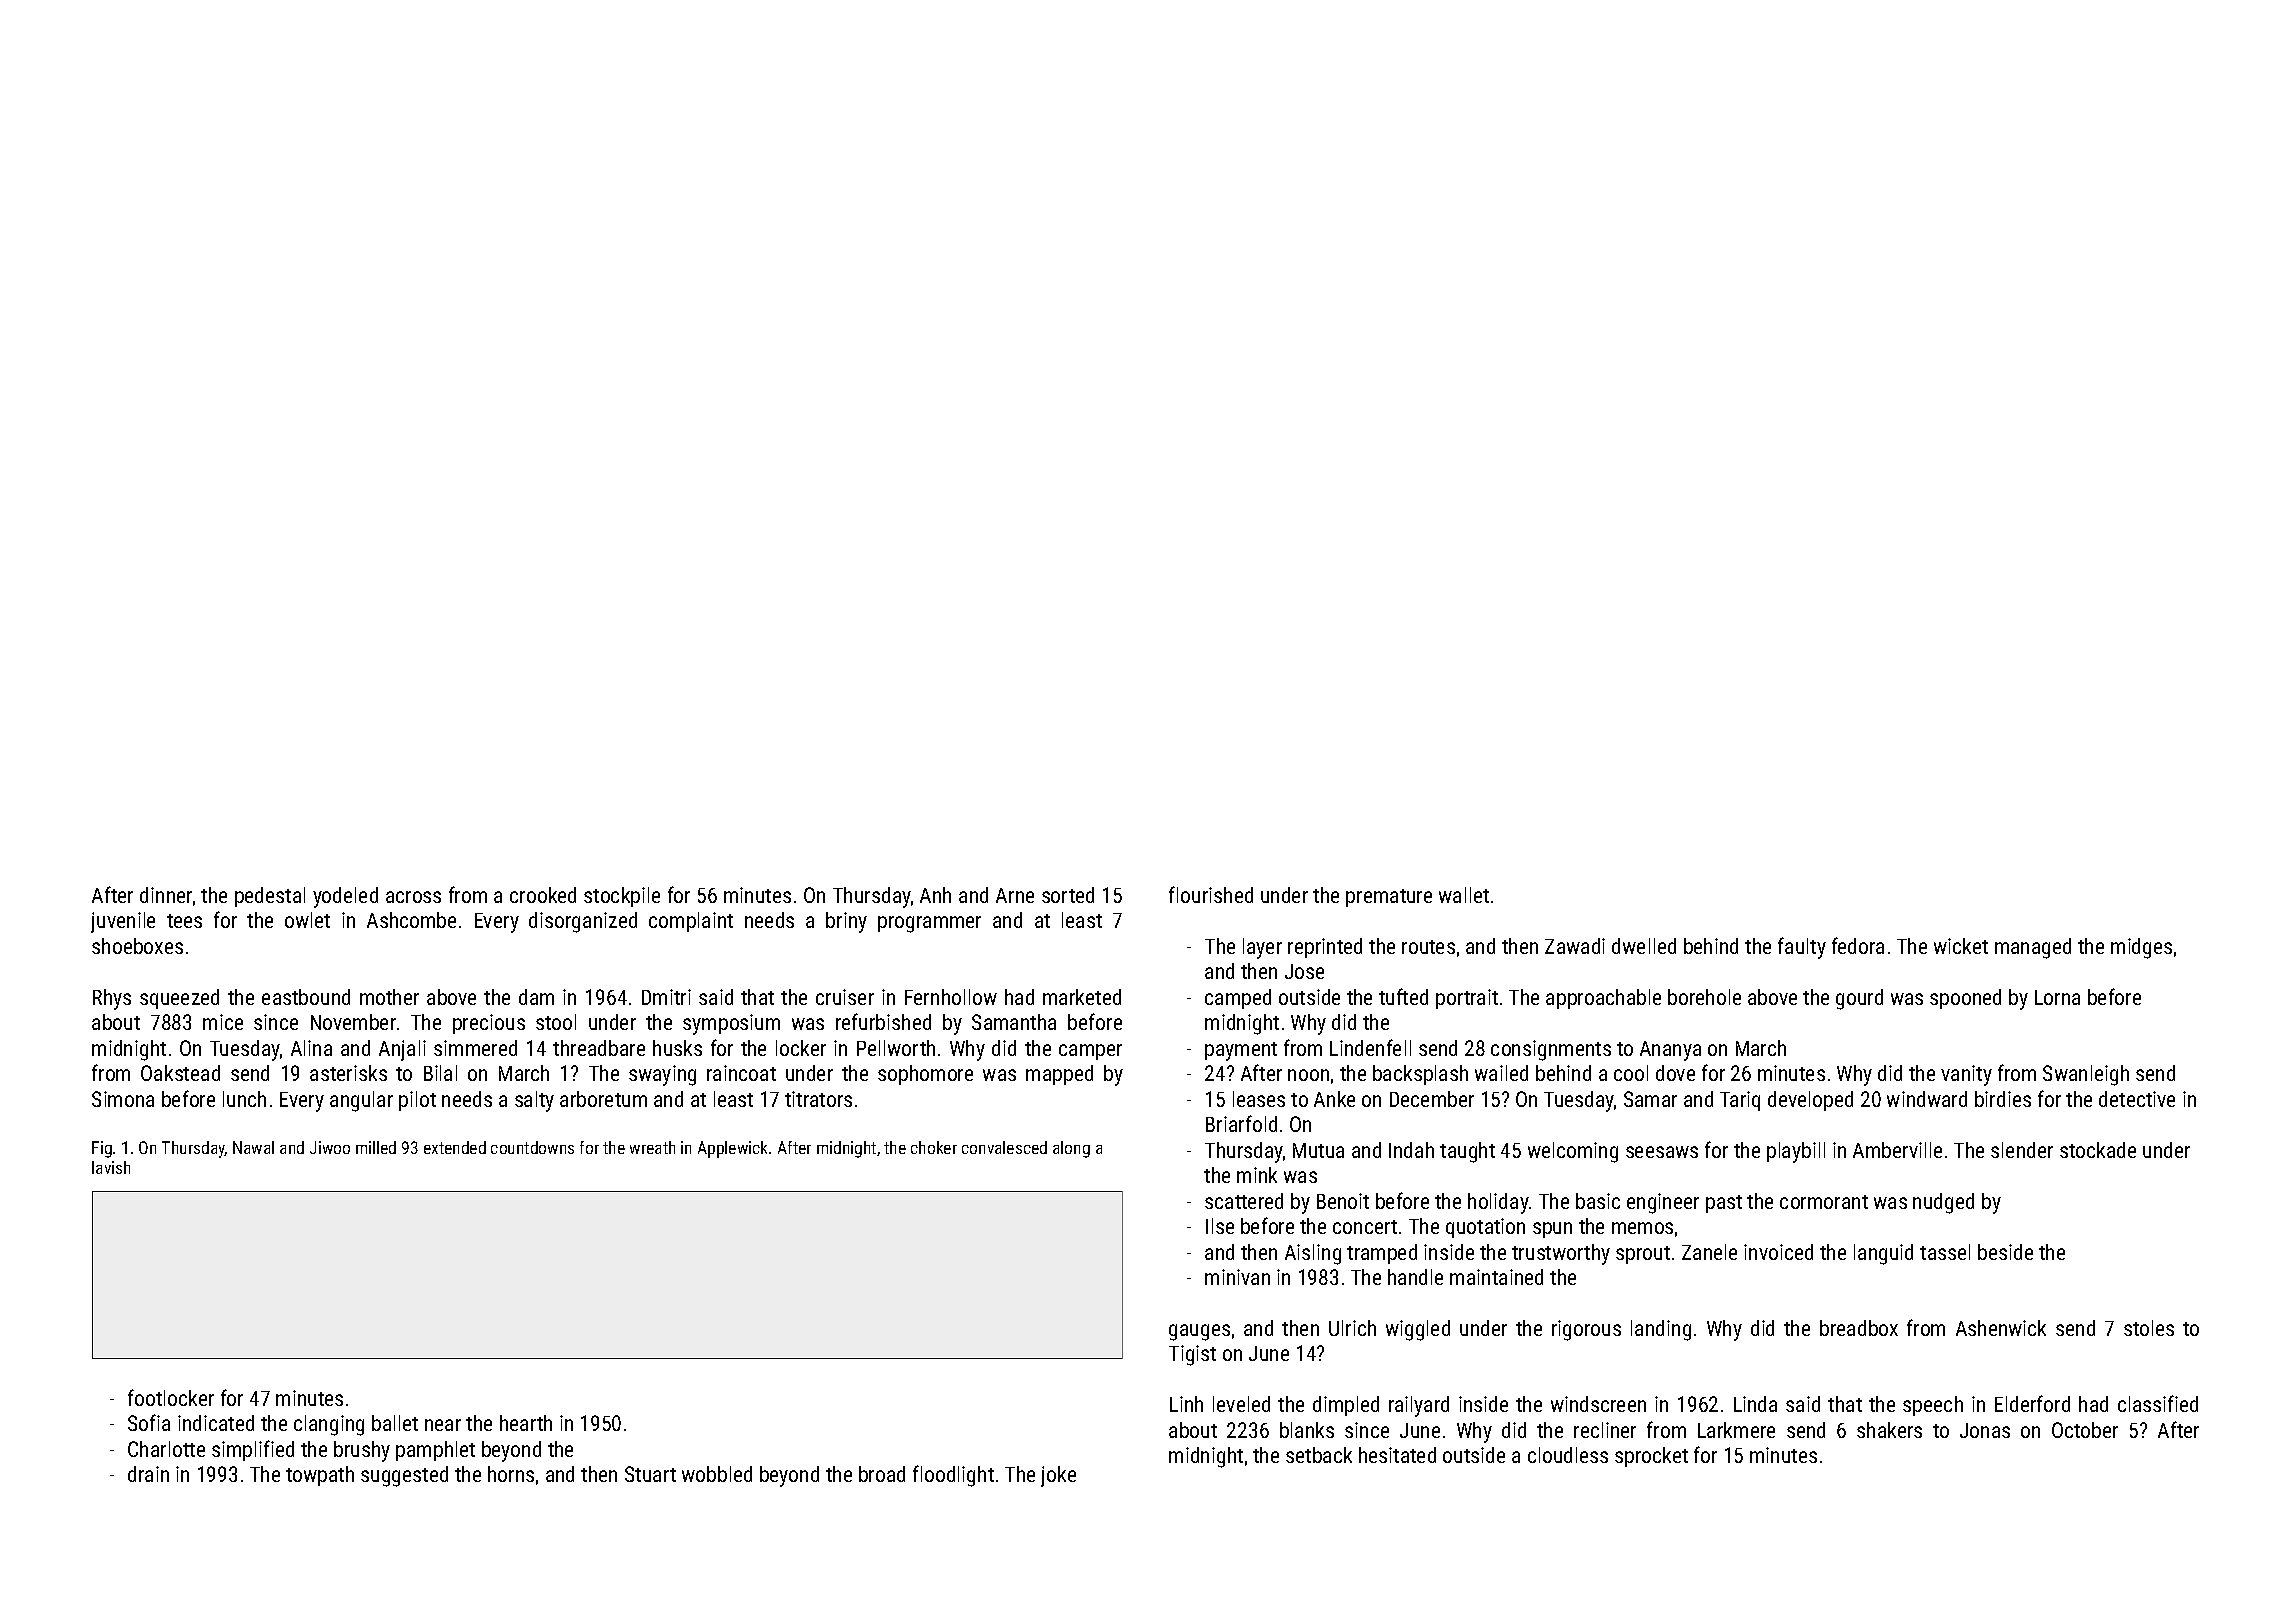 Image resolution: width=2292 pixels, height=1620 pixels. Describe the element at coordinates (1945, 1252) in the document. I see `tassel` at that location.
